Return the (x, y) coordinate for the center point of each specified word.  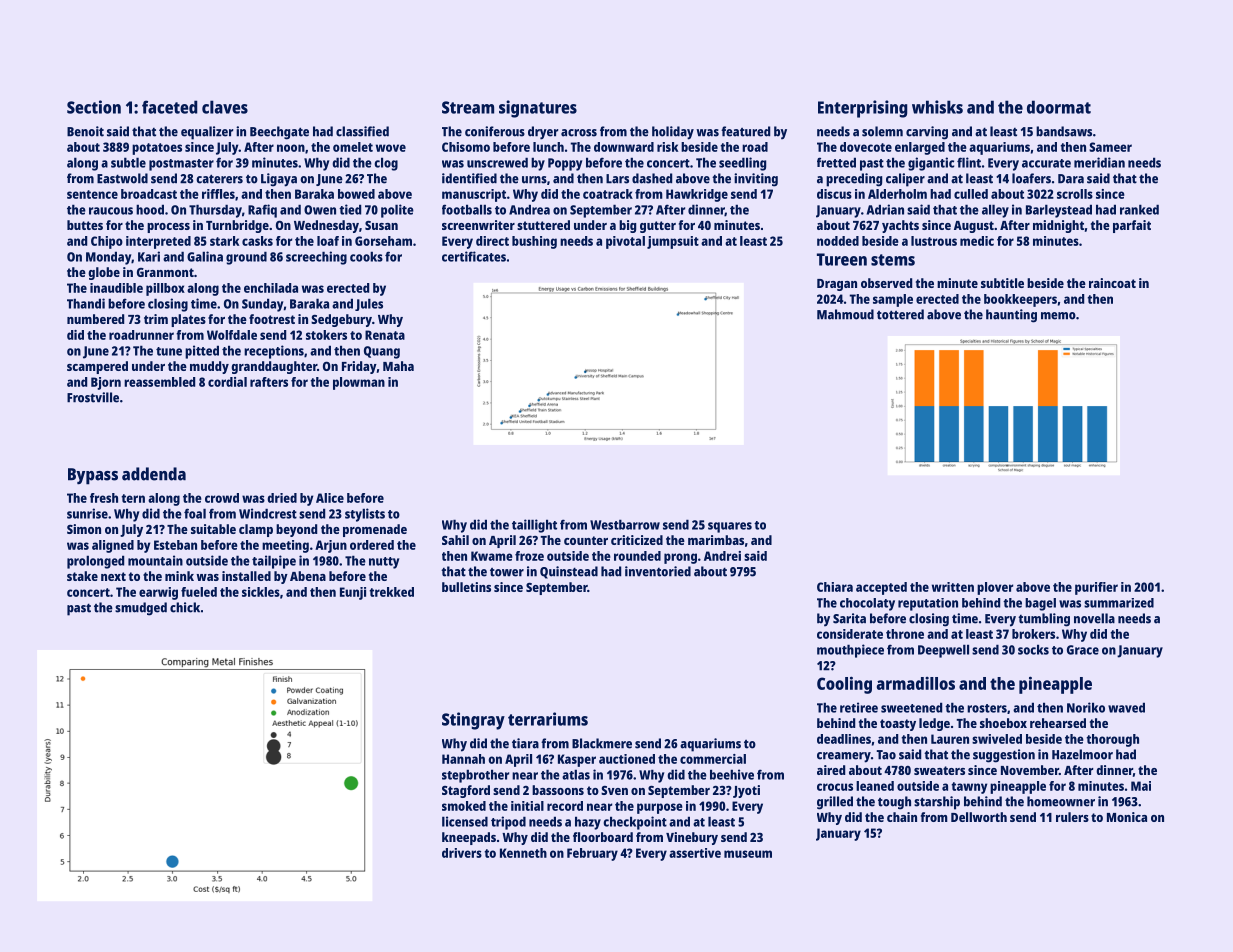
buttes (85, 225)
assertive (695, 853)
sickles (261, 592)
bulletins (466, 587)
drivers (462, 853)
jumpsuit (673, 242)
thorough (1112, 740)
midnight (1058, 226)
